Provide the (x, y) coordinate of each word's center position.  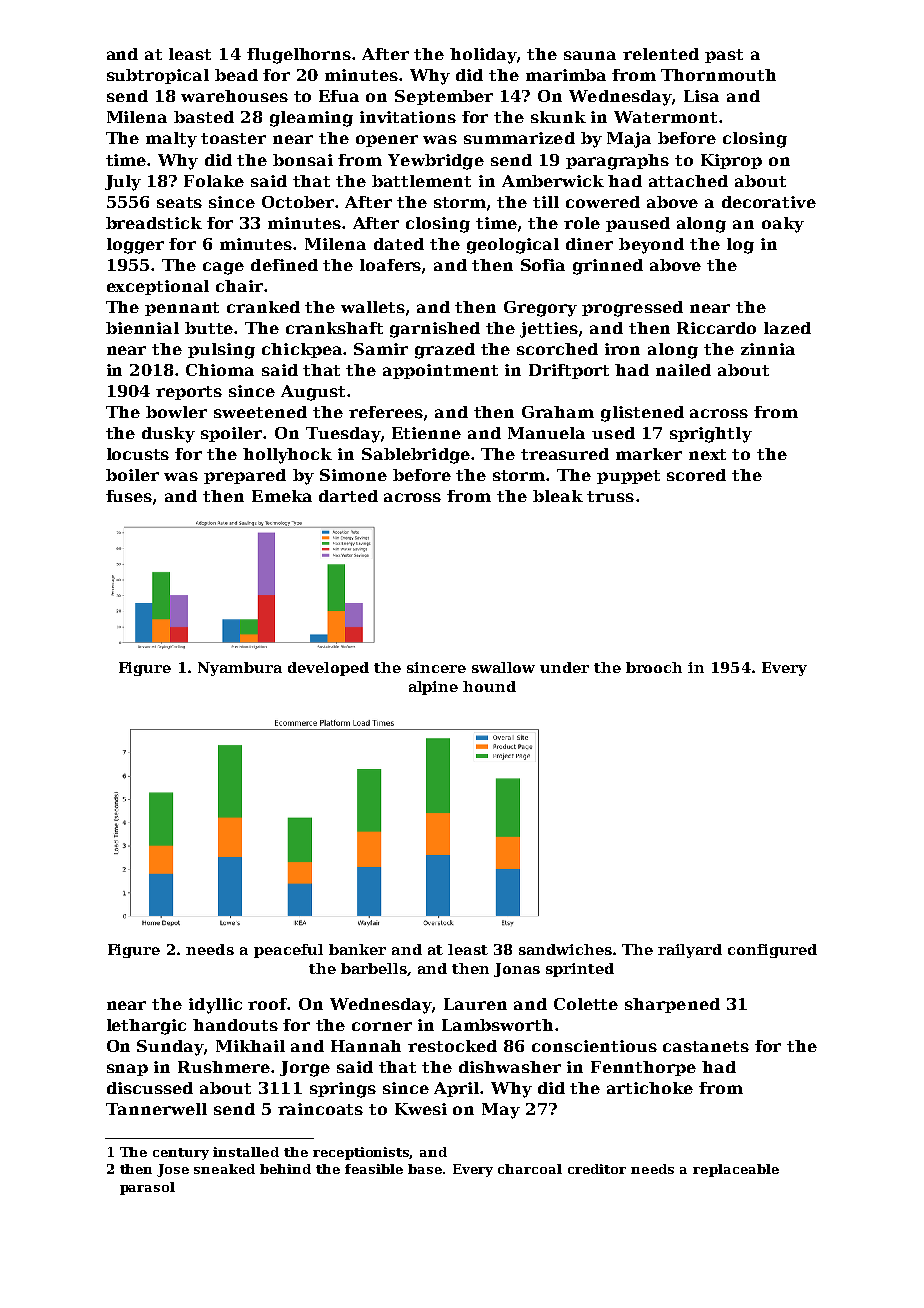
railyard (690, 951)
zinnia (768, 349)
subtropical (158, 76)
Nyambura (240, 669)
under (564, 667)
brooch (654, 667)
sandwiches (565, 949)
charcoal (530, 1169)
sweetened (260, 412)
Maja (629, 140)
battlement (421, 181)
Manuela (546, 433)
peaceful (288, 951)
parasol (147, 1188)
